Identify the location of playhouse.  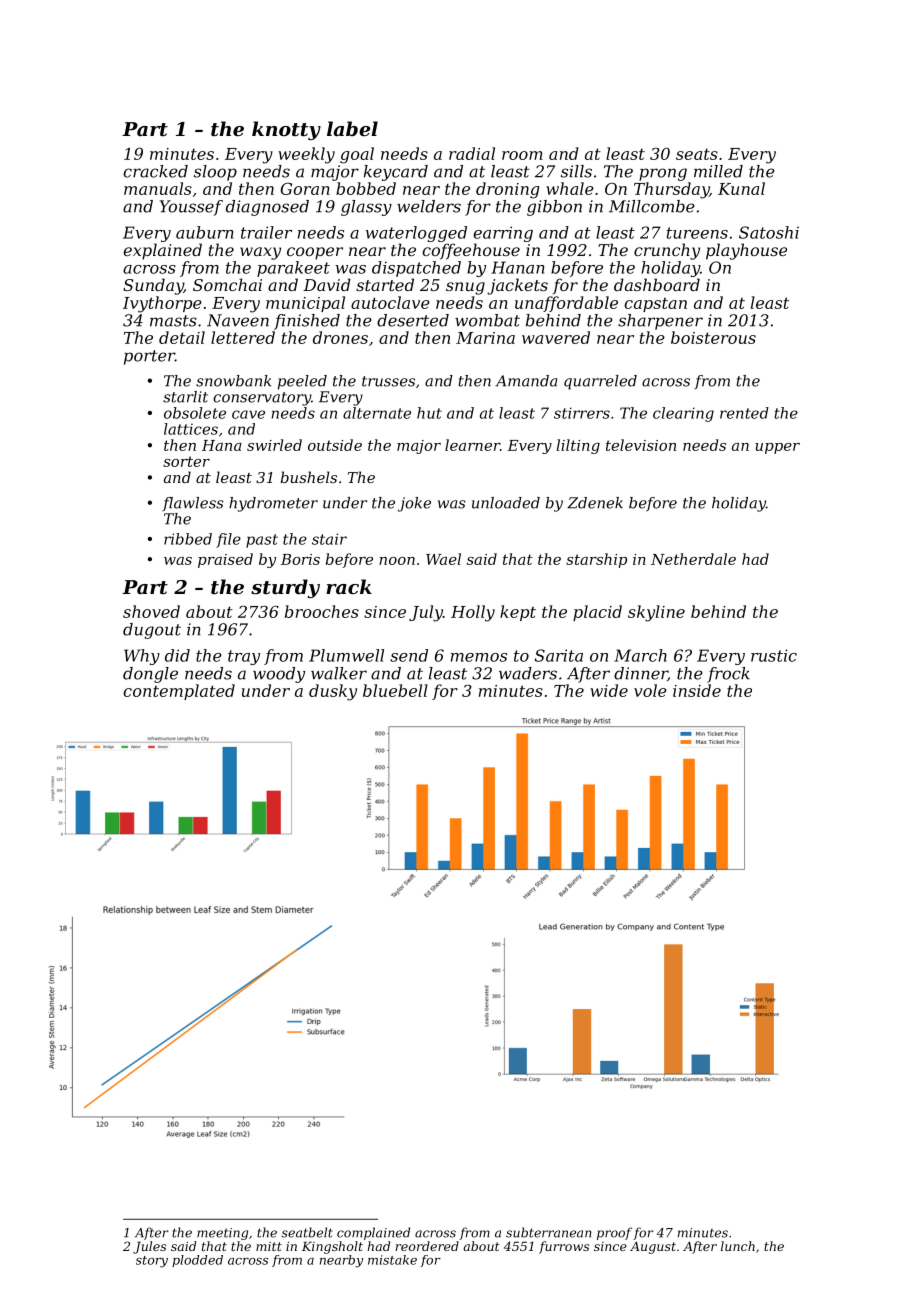
(746, 251).
